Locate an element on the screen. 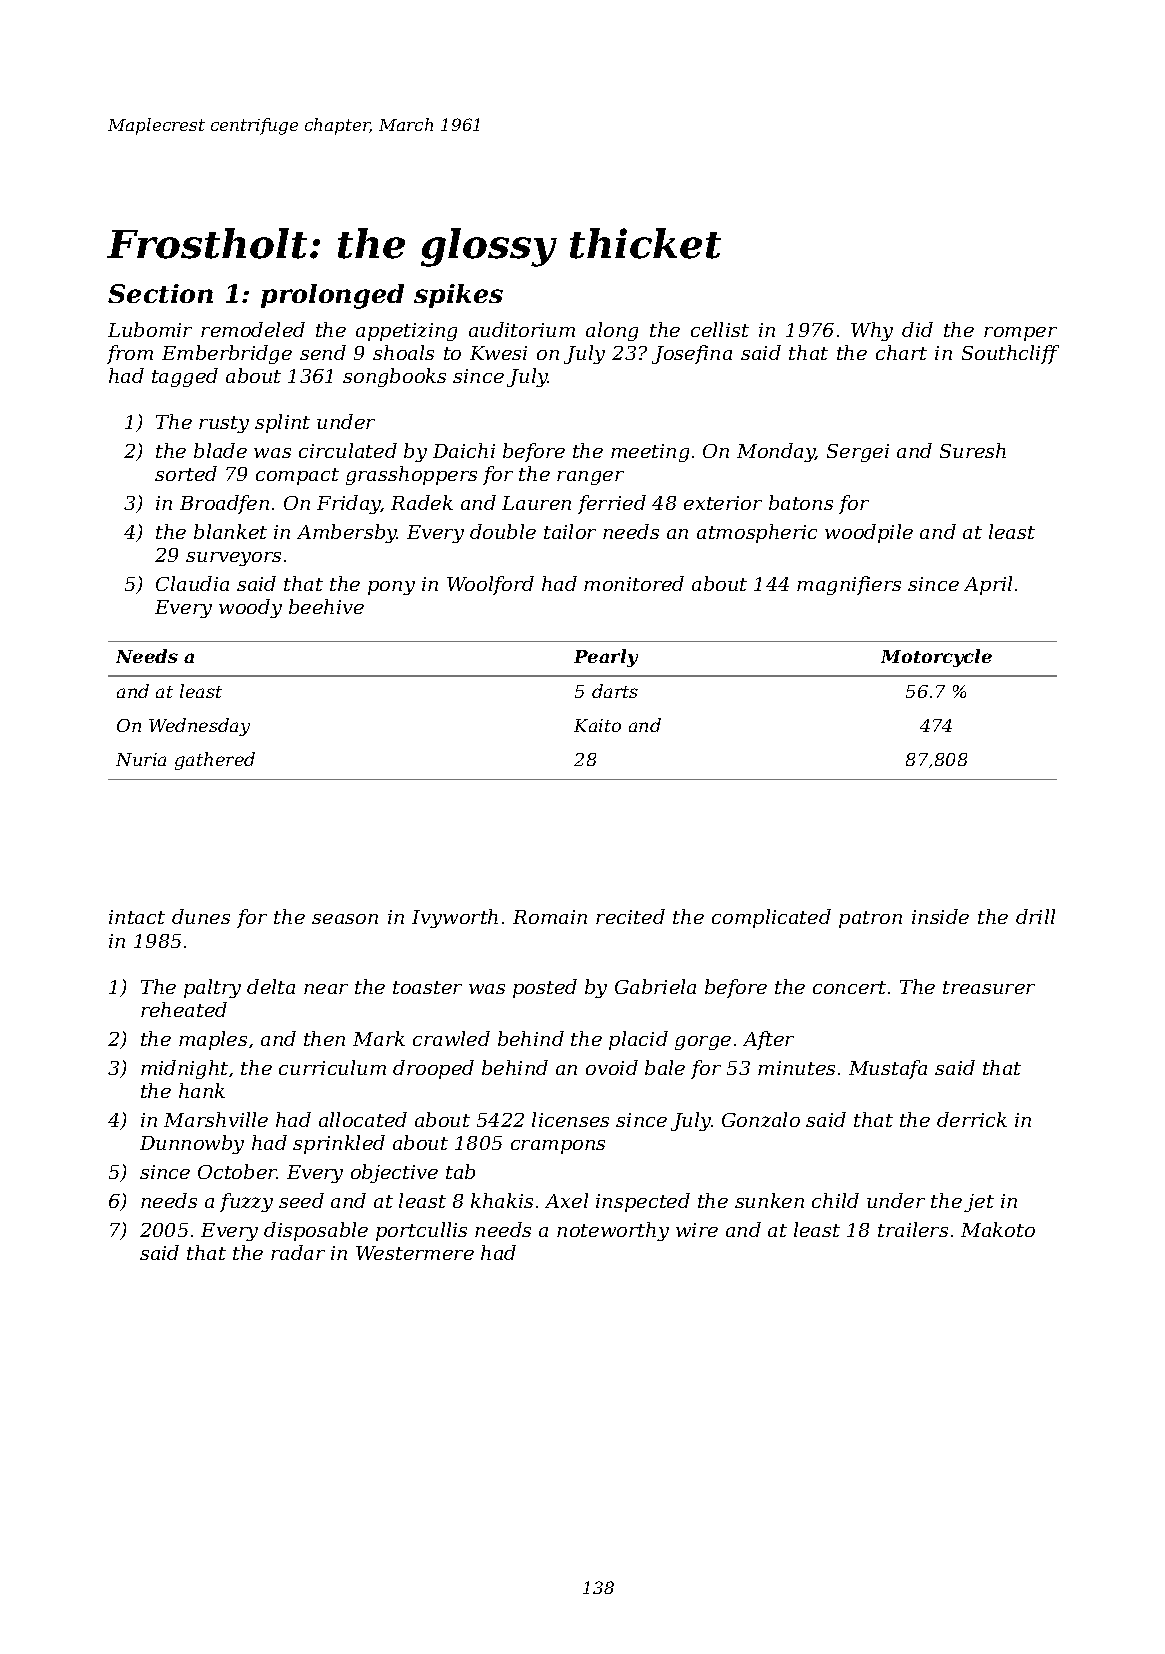  Woolford is located at coordinates (490, 585).
